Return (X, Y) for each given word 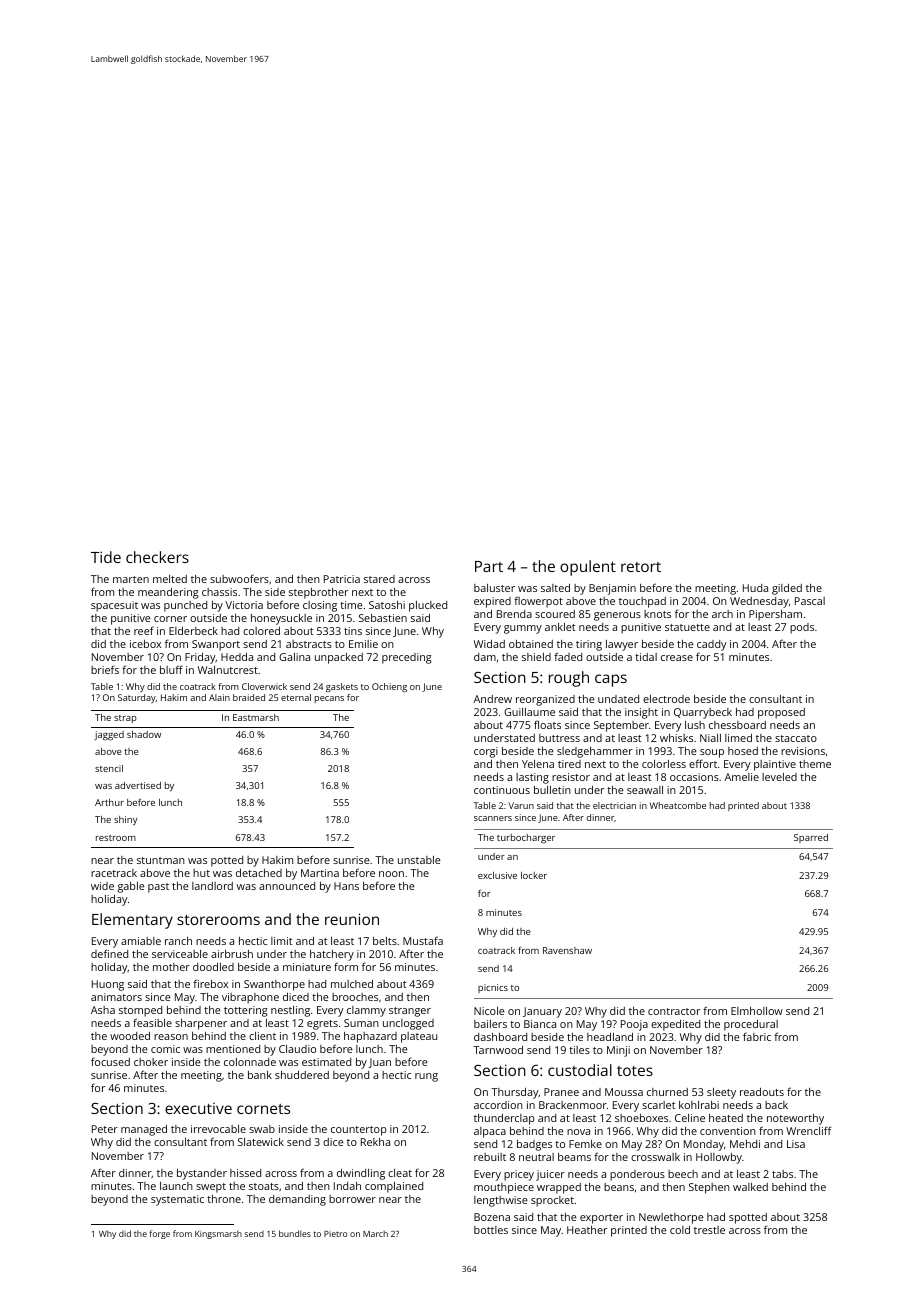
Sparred (811, 838)
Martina (320, 873)
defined (109, 953)
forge (159, 1234)
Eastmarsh (256, 717)
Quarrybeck (703, 713)
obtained (531, 644)
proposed (781, 713)
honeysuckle (281, 619)
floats (547, 724)
